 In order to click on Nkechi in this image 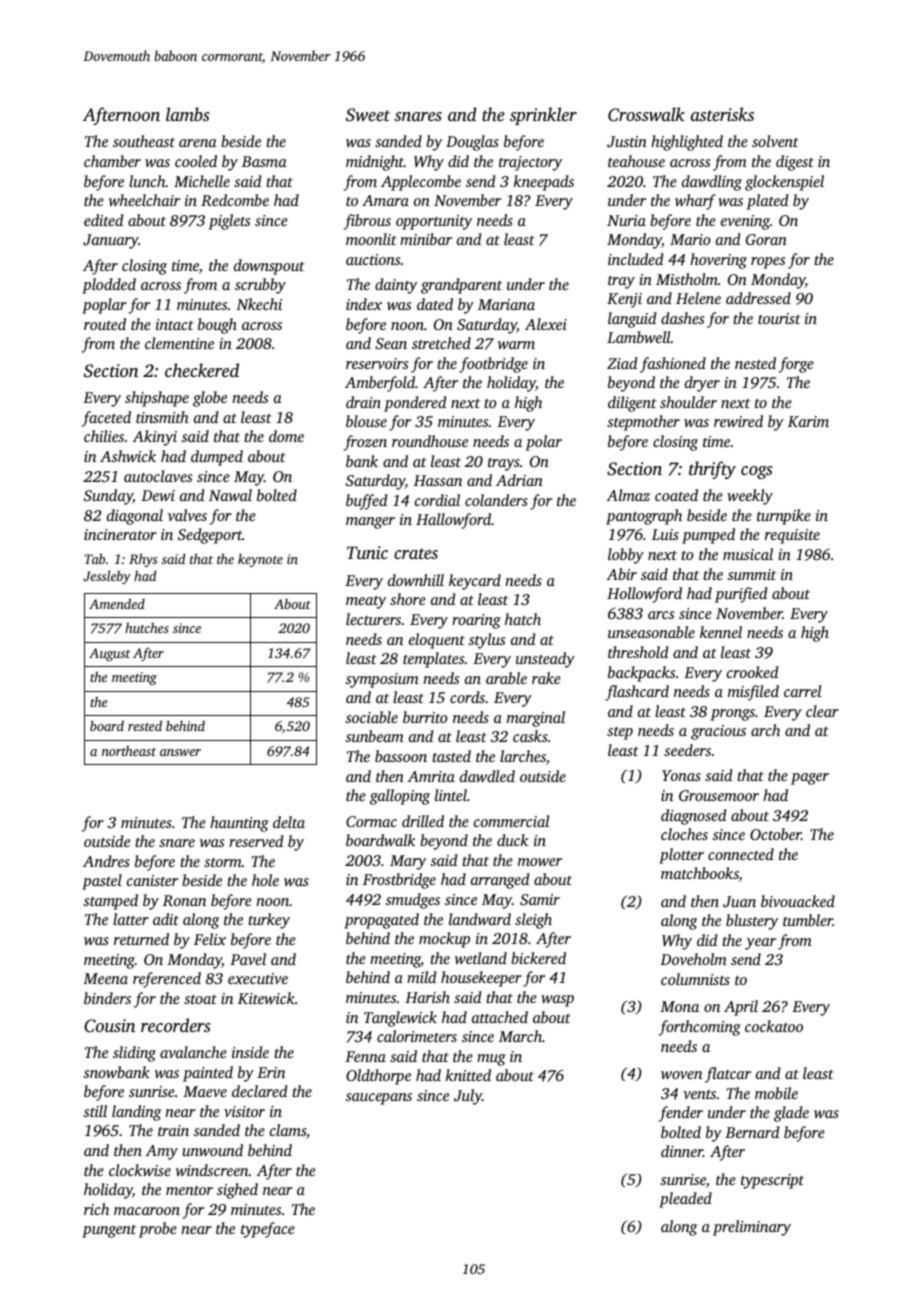, I will do `click(259, 304)`.
